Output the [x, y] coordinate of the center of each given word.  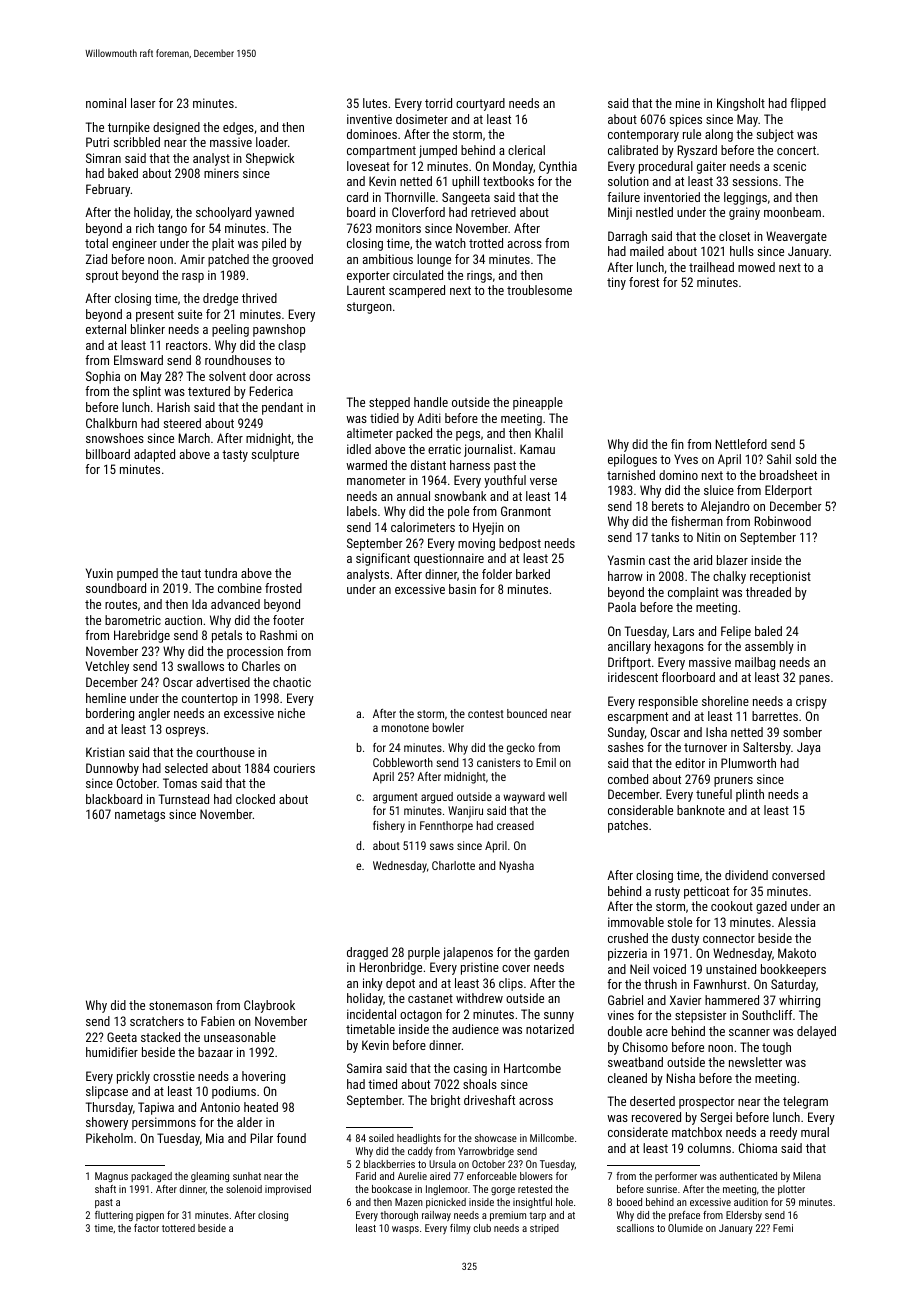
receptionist [780, 577]
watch [450, 243]
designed [176, 128]
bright [445, 1101]
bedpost [520, 544]
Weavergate [796, 237]
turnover [705, 747]
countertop [210, 700]
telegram [805, 1102]
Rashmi [278, 635]
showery [107, 1123]
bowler [448, 727]
